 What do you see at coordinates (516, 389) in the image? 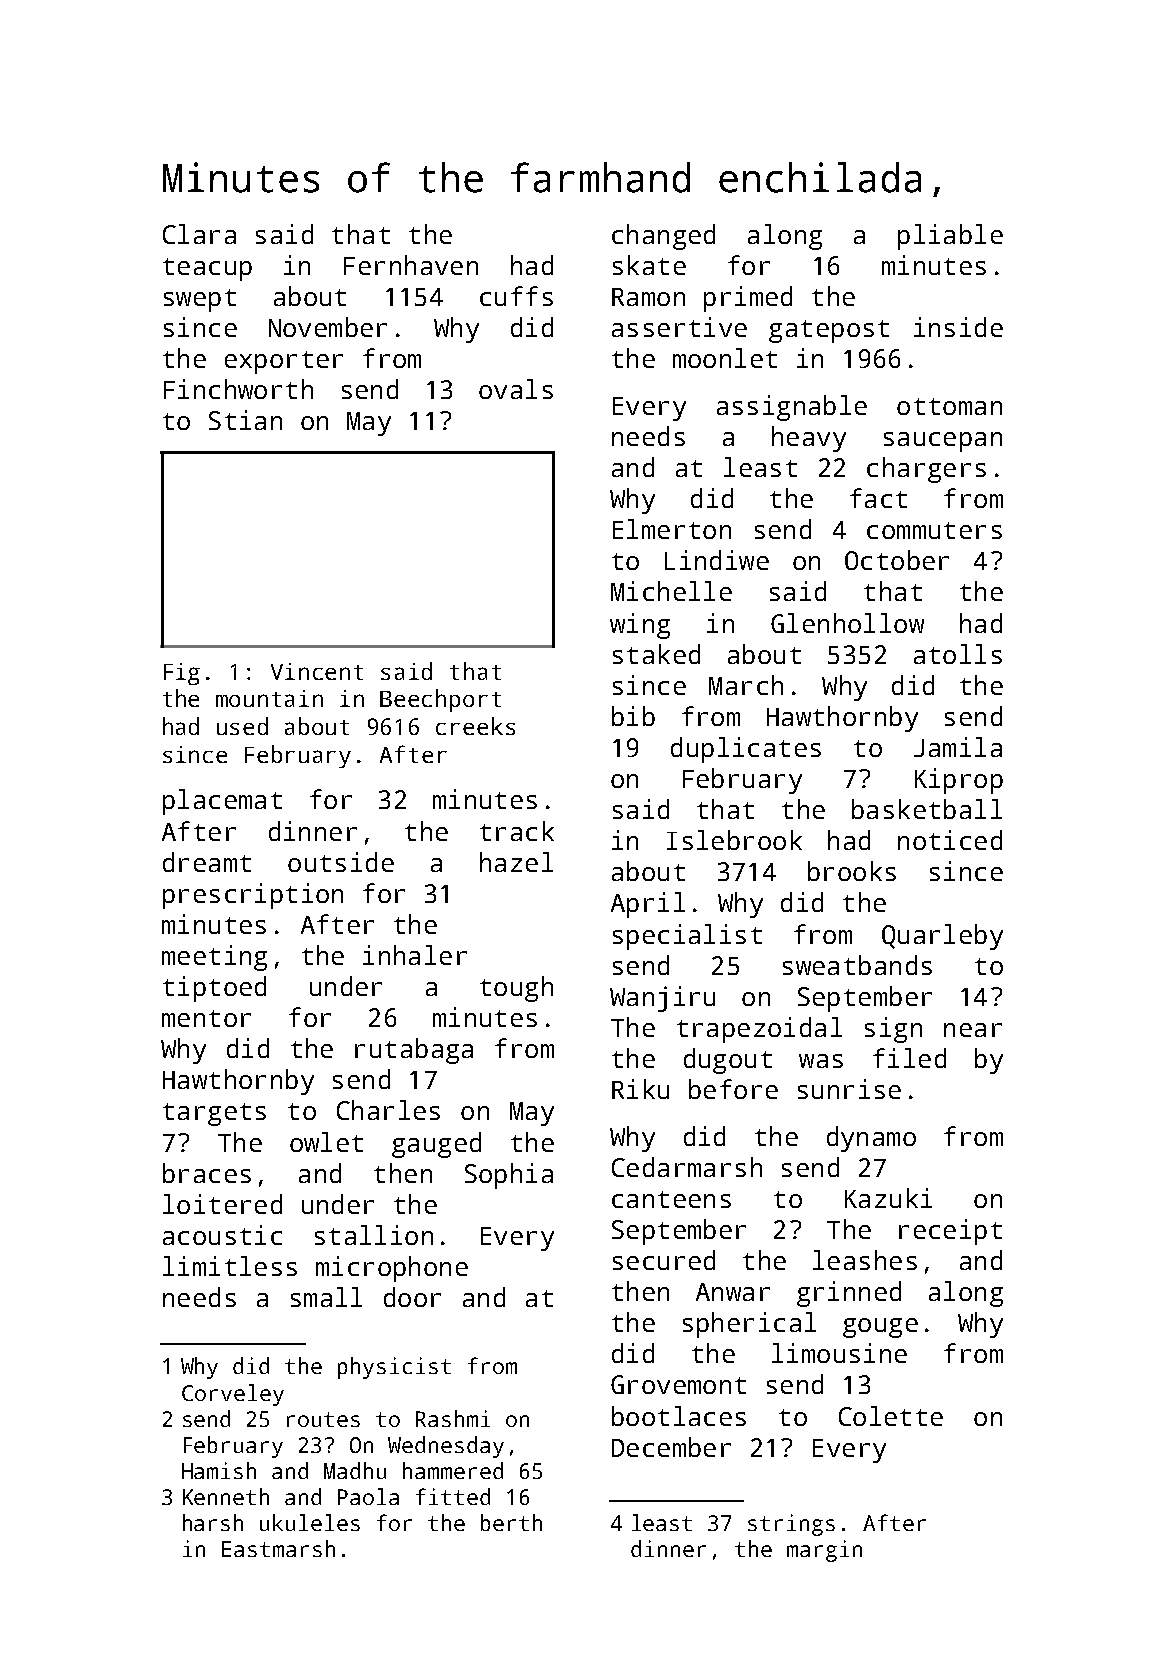
I see `ovals` at bounding box center [516, 389].
